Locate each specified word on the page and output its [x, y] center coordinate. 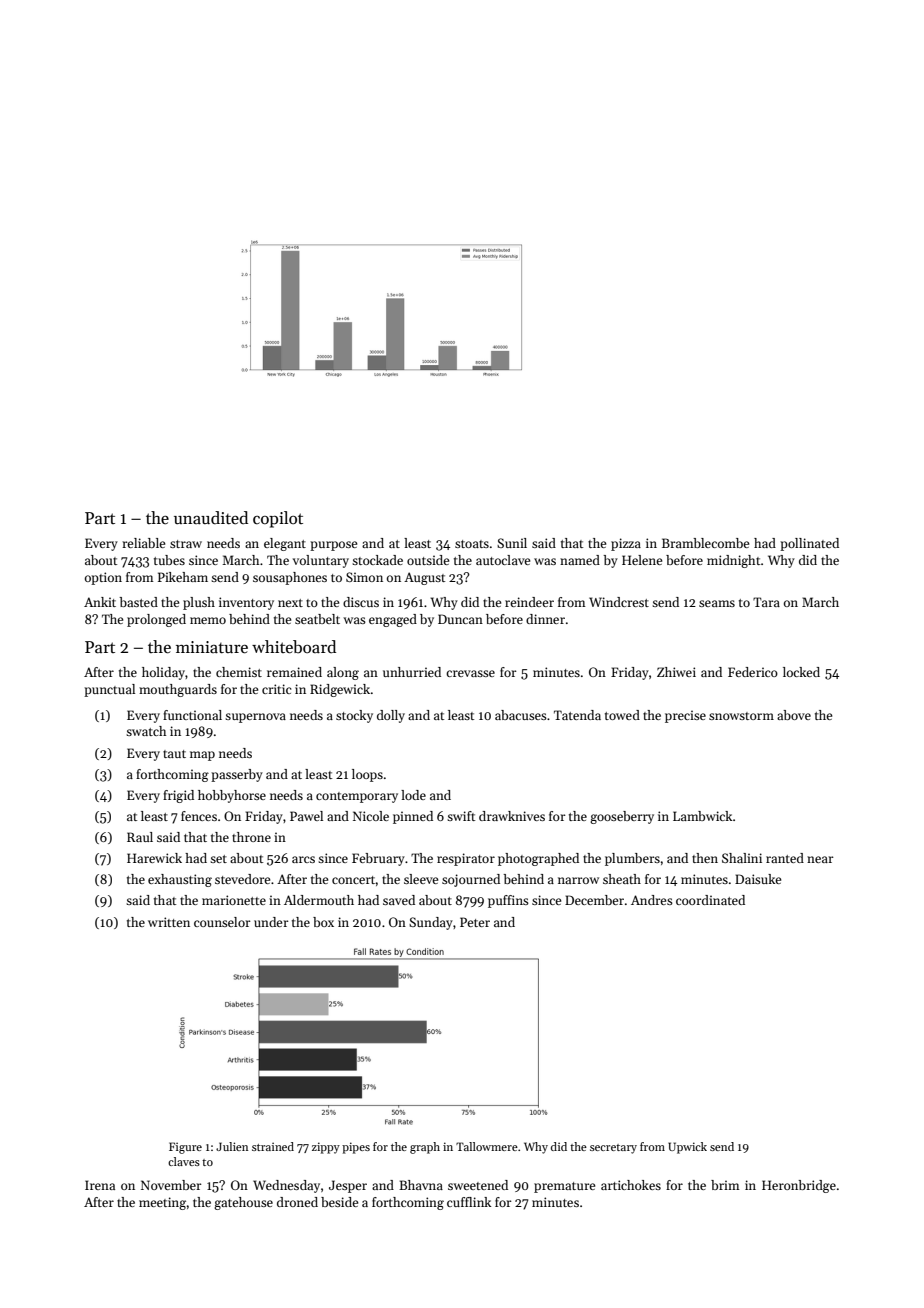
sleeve [421, 879]
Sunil [512, 543]
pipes [356, 1148]
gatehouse [243, 1203]
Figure [185, 1148]
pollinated [809, 544]
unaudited [211, 518]
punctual [109, 690]
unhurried [412, 672]
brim [725, 1185]
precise [685, 716]
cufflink [469, 1202]
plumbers [632, 859]
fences [199, 816]
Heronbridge [799, 1186]
